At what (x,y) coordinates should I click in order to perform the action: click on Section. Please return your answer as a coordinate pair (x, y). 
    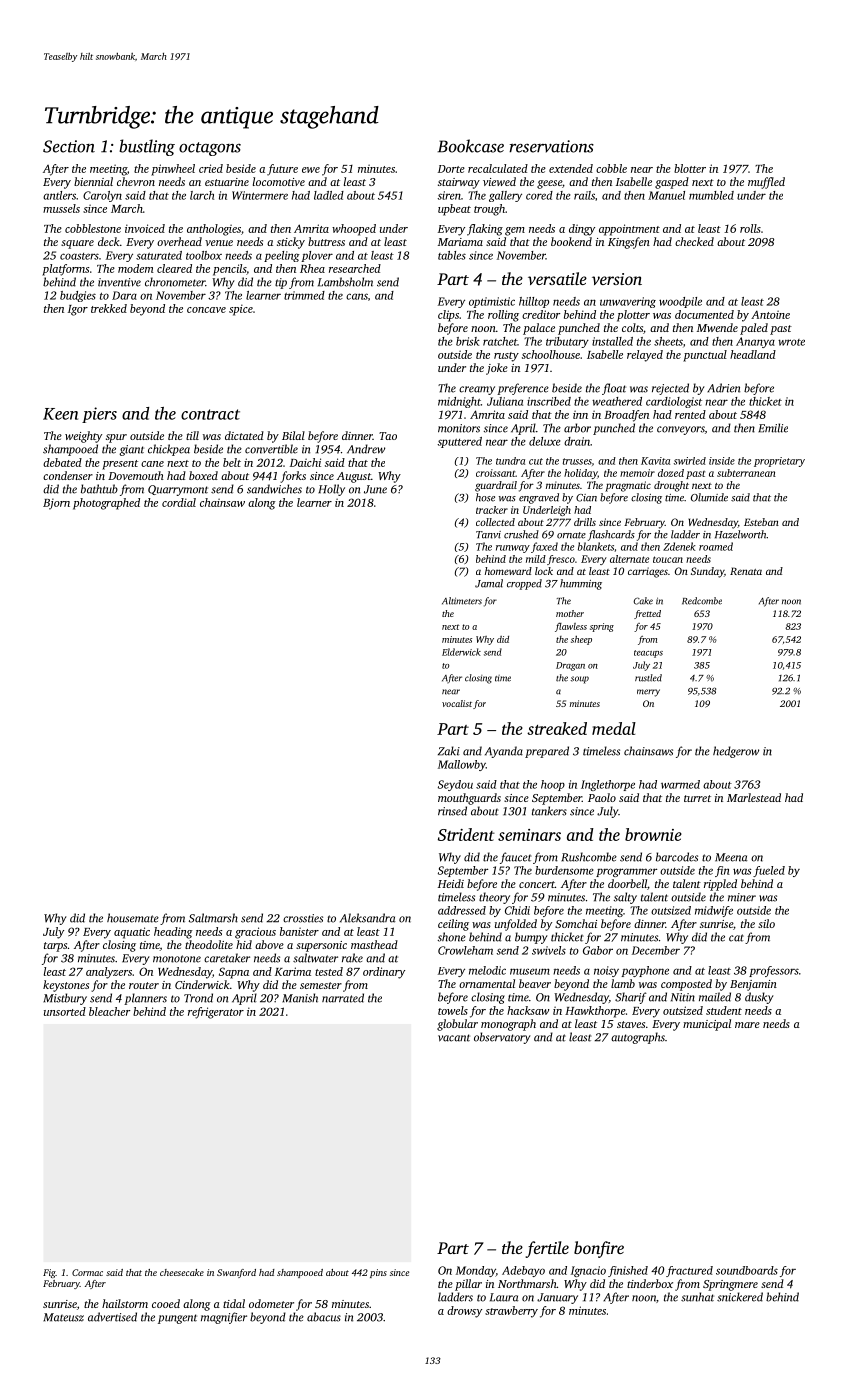
    Looking at the image, I should click on (69, 146).
